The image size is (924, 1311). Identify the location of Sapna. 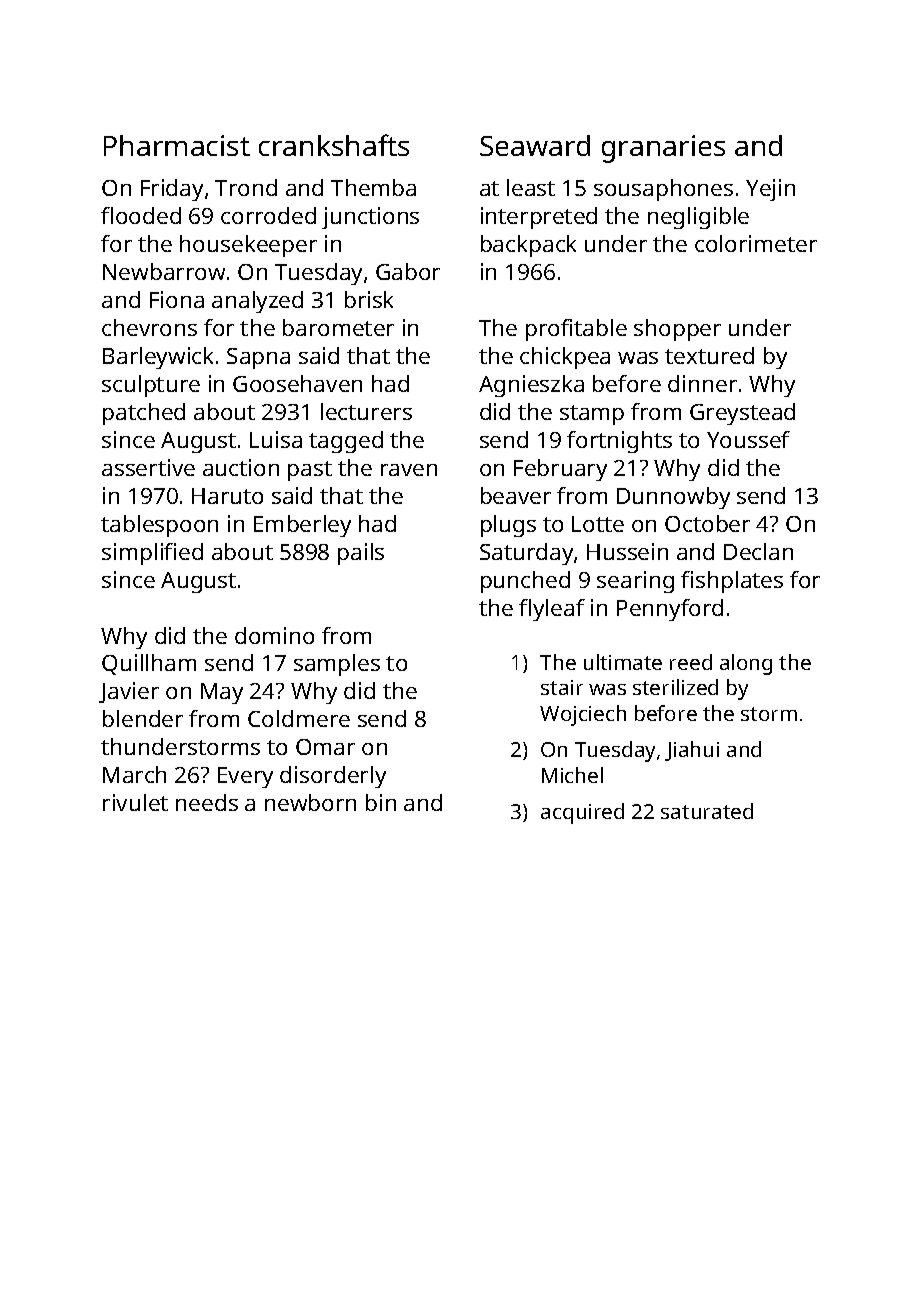
(258, 358).
